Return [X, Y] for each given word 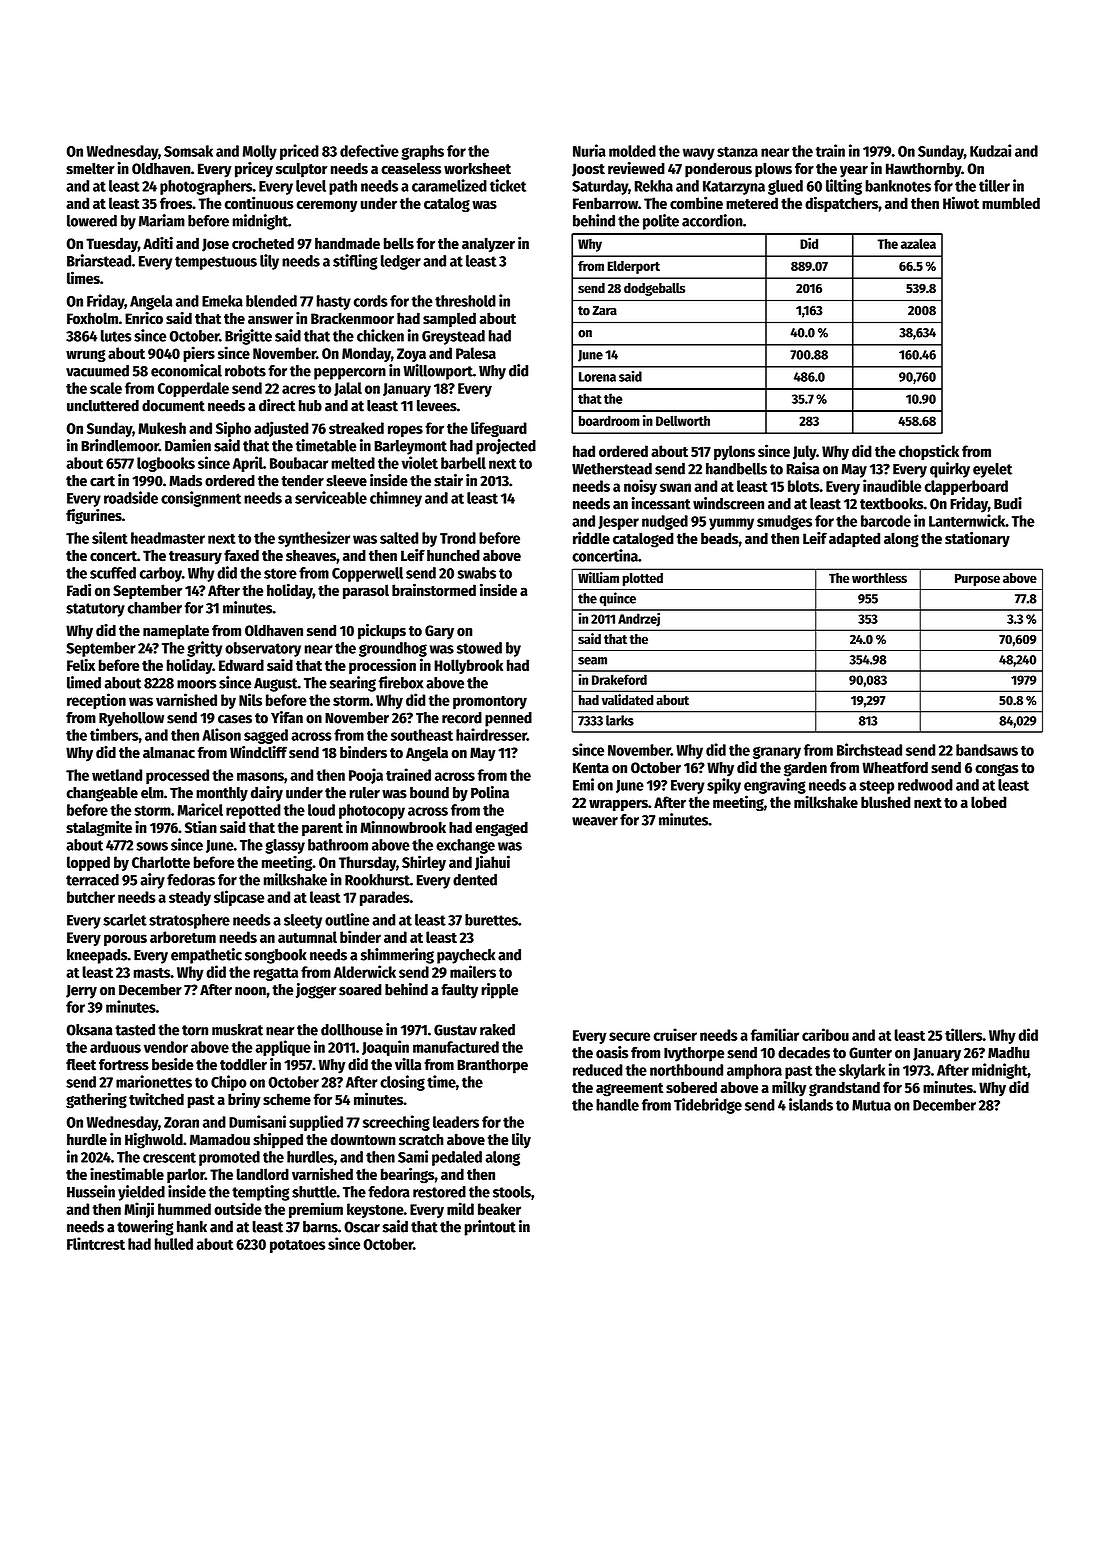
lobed [989, 802]
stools [512, 1192]
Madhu [1009, 1053]
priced [299, 152]
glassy [285, 846]
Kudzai [990, 150]
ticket [508, 185]
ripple [499, 991]
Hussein [91, 1191]
